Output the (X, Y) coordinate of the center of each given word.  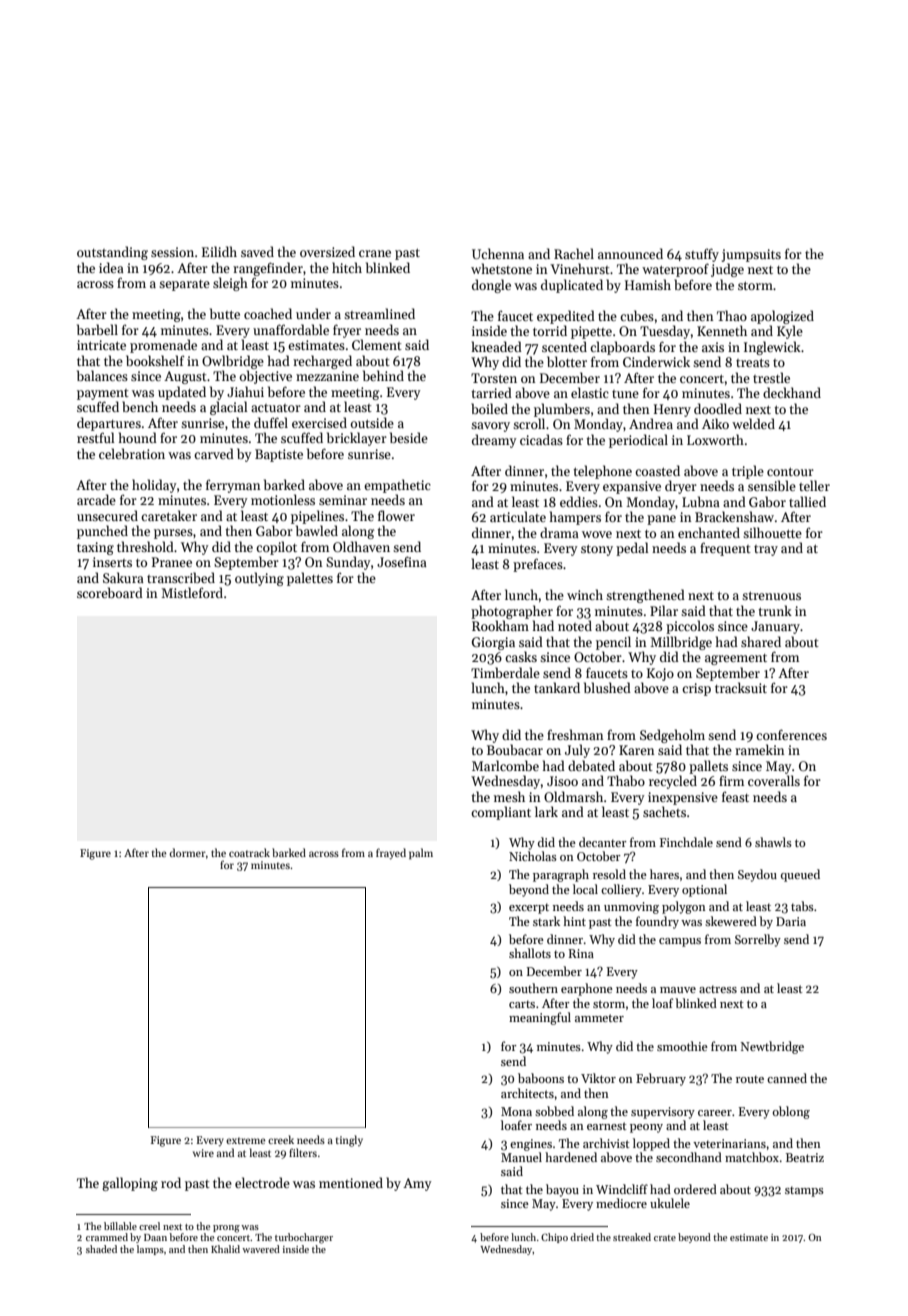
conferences (791, 734)
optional (704, 890)
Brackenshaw (734, 516)
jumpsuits (751, 255)
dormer (187, 852)
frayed (391, 853)
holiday (154, 486)
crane (375, 253)
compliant (501, 813)
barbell (97, 329)
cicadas (541, 439)
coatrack (249, 852)
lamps (150, 1250)
